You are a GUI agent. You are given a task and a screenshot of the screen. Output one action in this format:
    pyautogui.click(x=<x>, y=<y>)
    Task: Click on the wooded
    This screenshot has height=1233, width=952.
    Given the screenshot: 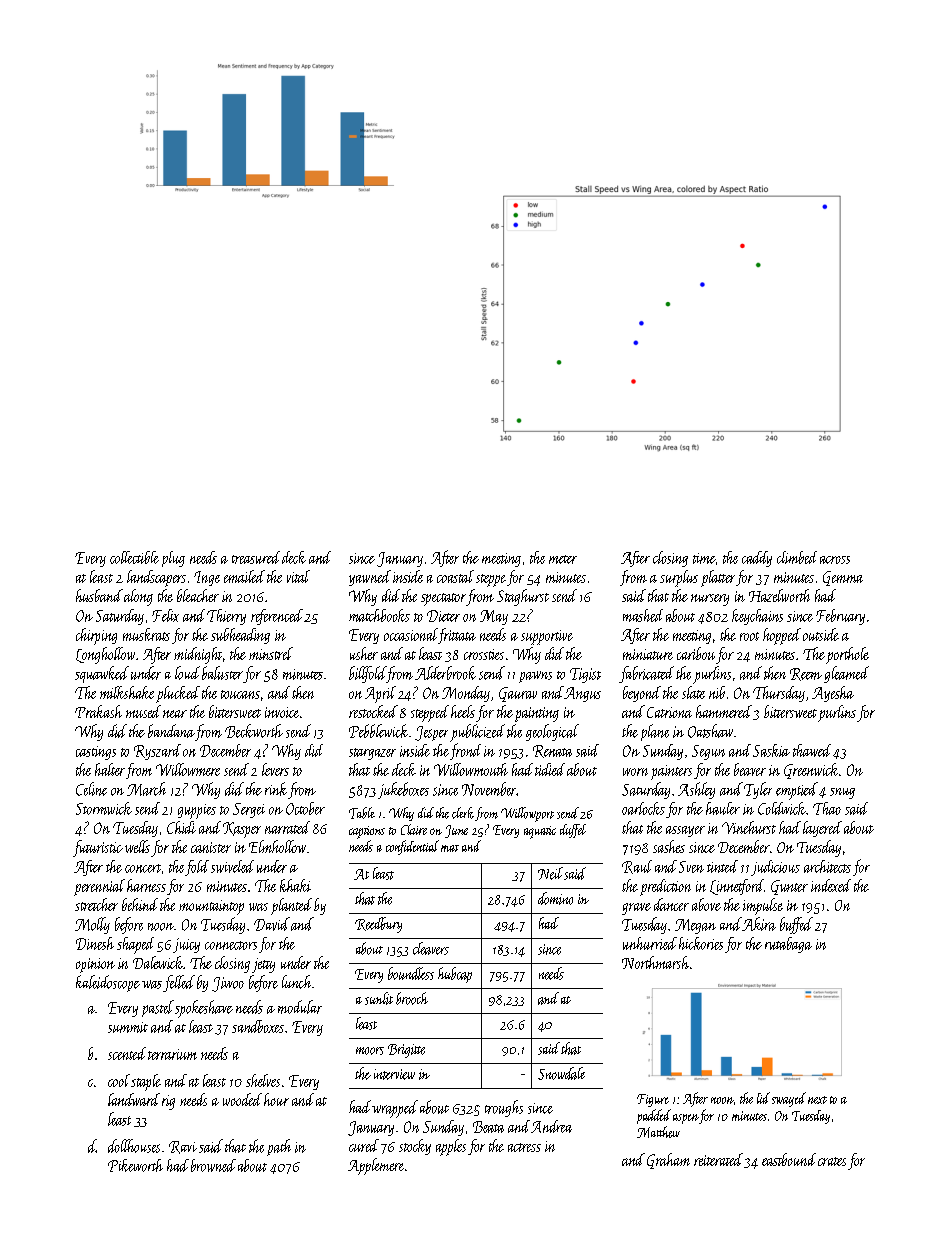 What is the action you would take?
    pyautogui.click(x=242, y=1099)
